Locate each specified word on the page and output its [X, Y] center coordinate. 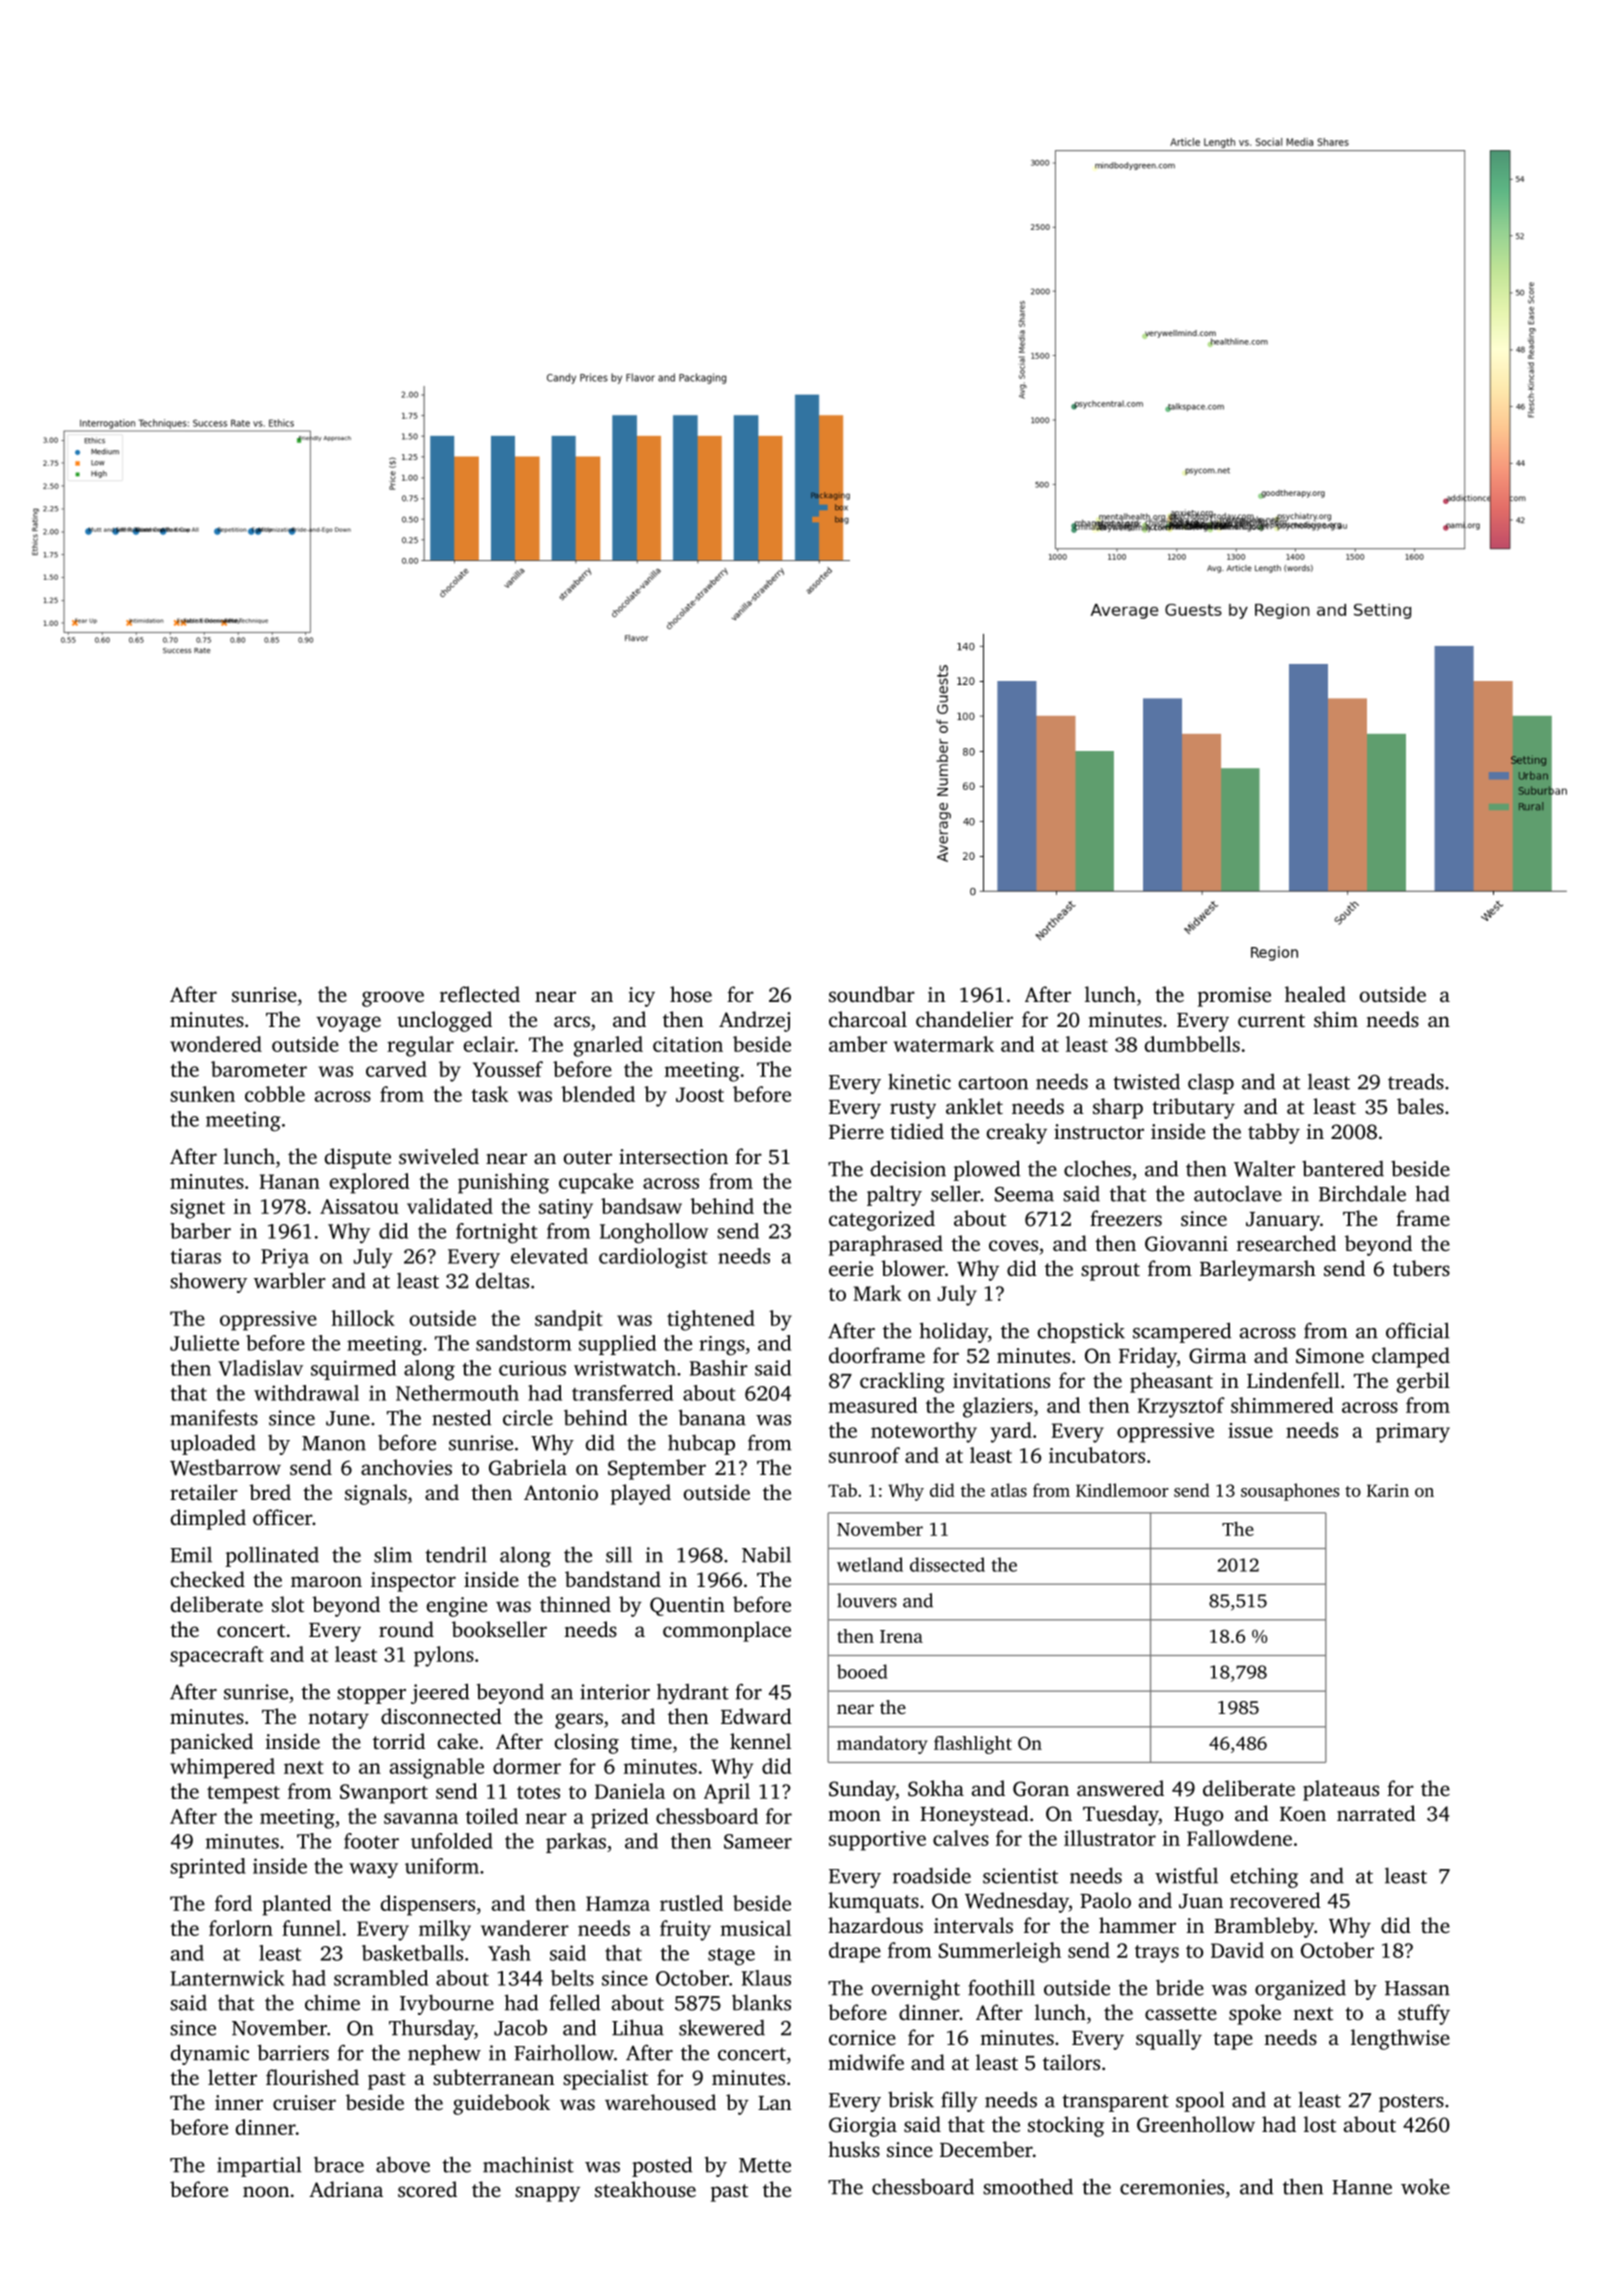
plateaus [1341, 1790]
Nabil [766, 1554]
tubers [1421, 1268]
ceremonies [1172, 2187]
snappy [547, 2194]
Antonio [561, 1492]
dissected [947, 1564]
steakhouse [645, 2189]
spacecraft [216, 1656]
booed [862, 1671]
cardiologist [653, 1258]
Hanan [290, 1181]
